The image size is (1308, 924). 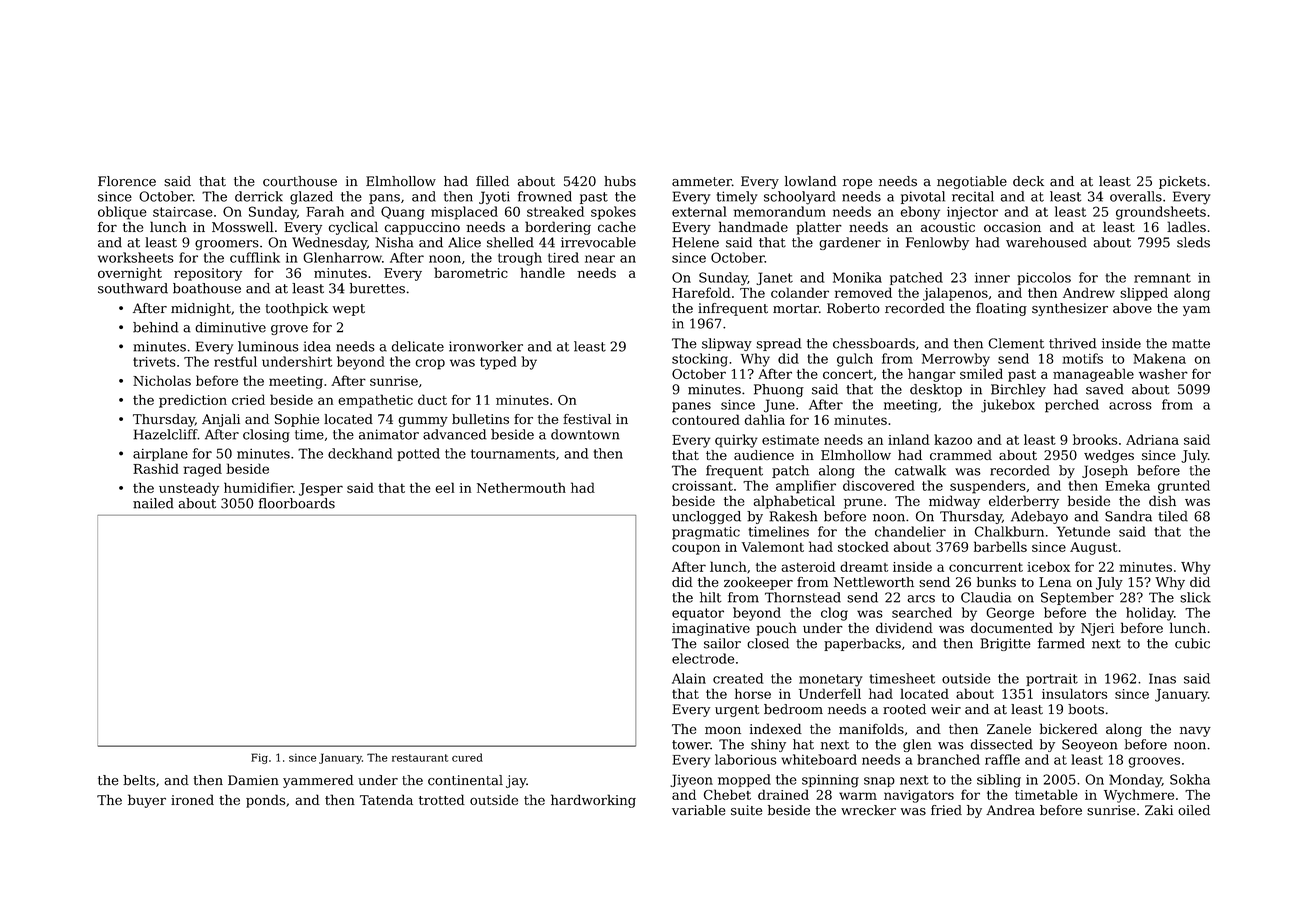 What do you see at coordinates (1194, 810) in the document?
I see `oiled` at bounding box center [1194, 810].
